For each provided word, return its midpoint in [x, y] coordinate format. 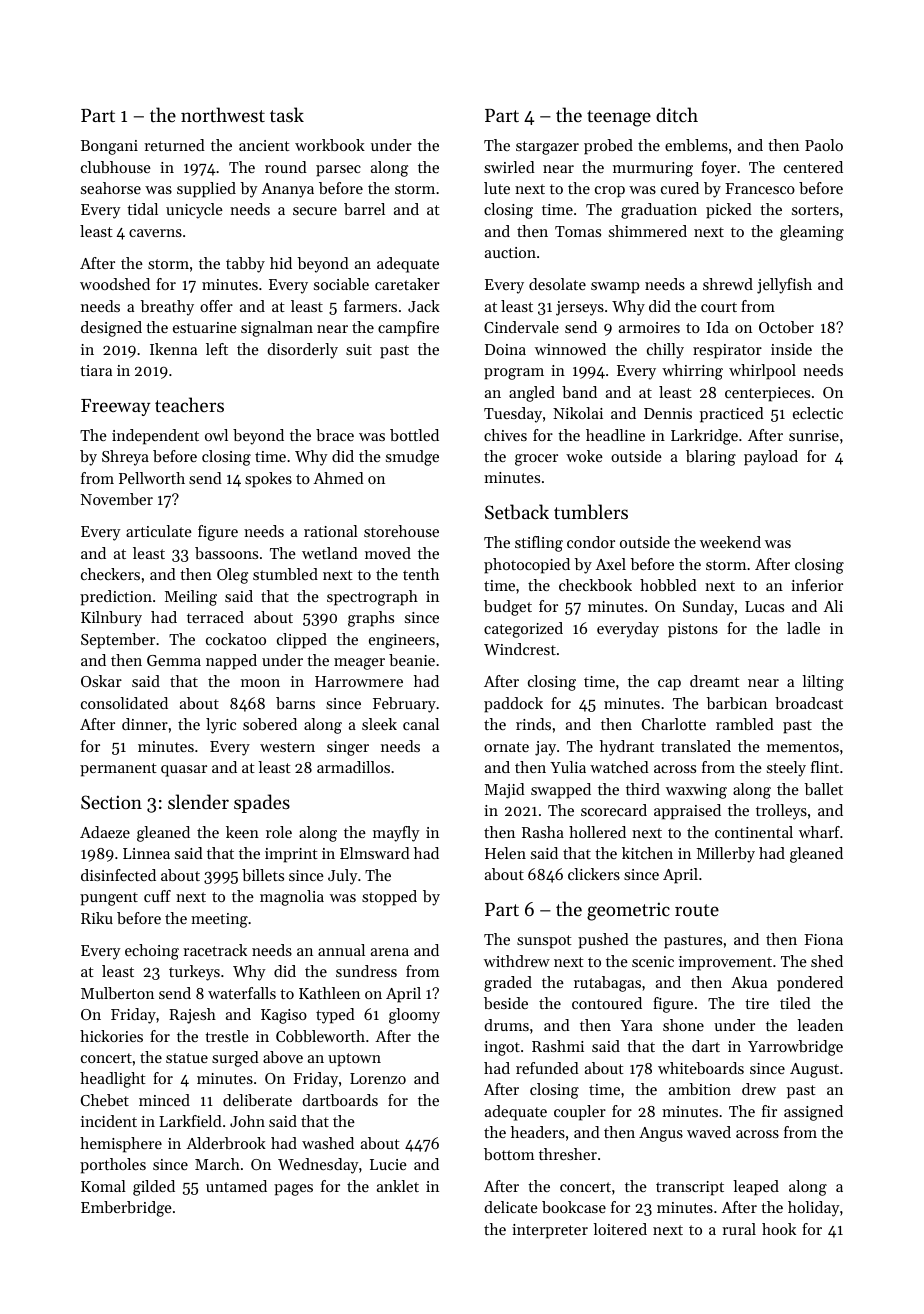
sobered [270, 724]
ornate [506, 747]
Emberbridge [126, 1209]
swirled [509, 167]
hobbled [668, 585]
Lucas [764, 606]
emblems [696, 145]
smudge [412, 458]
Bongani [109, 147]
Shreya [125, 458]
